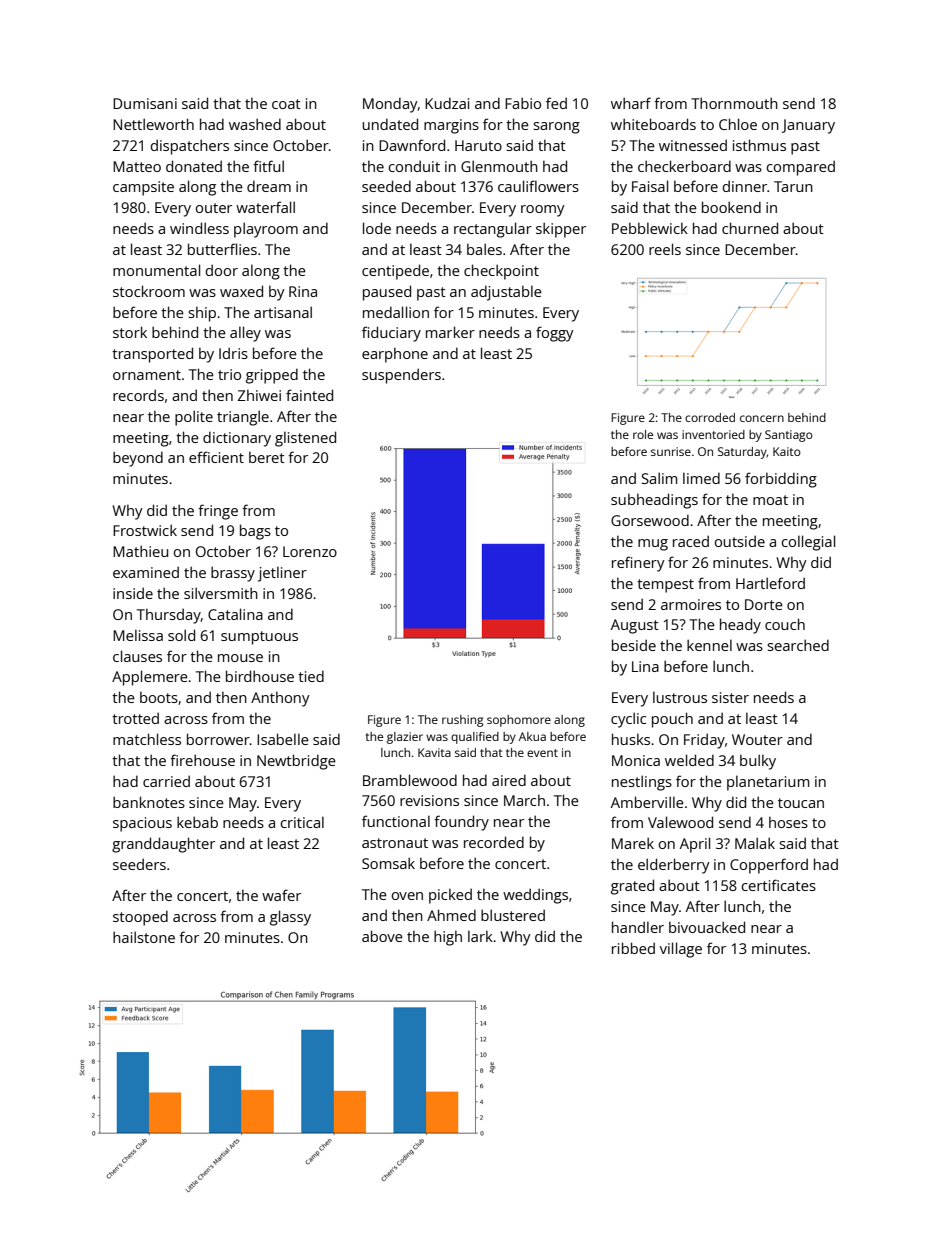 The height and width of the screenshot is (1233, 952). I want to click on event, so click(542, 753).
